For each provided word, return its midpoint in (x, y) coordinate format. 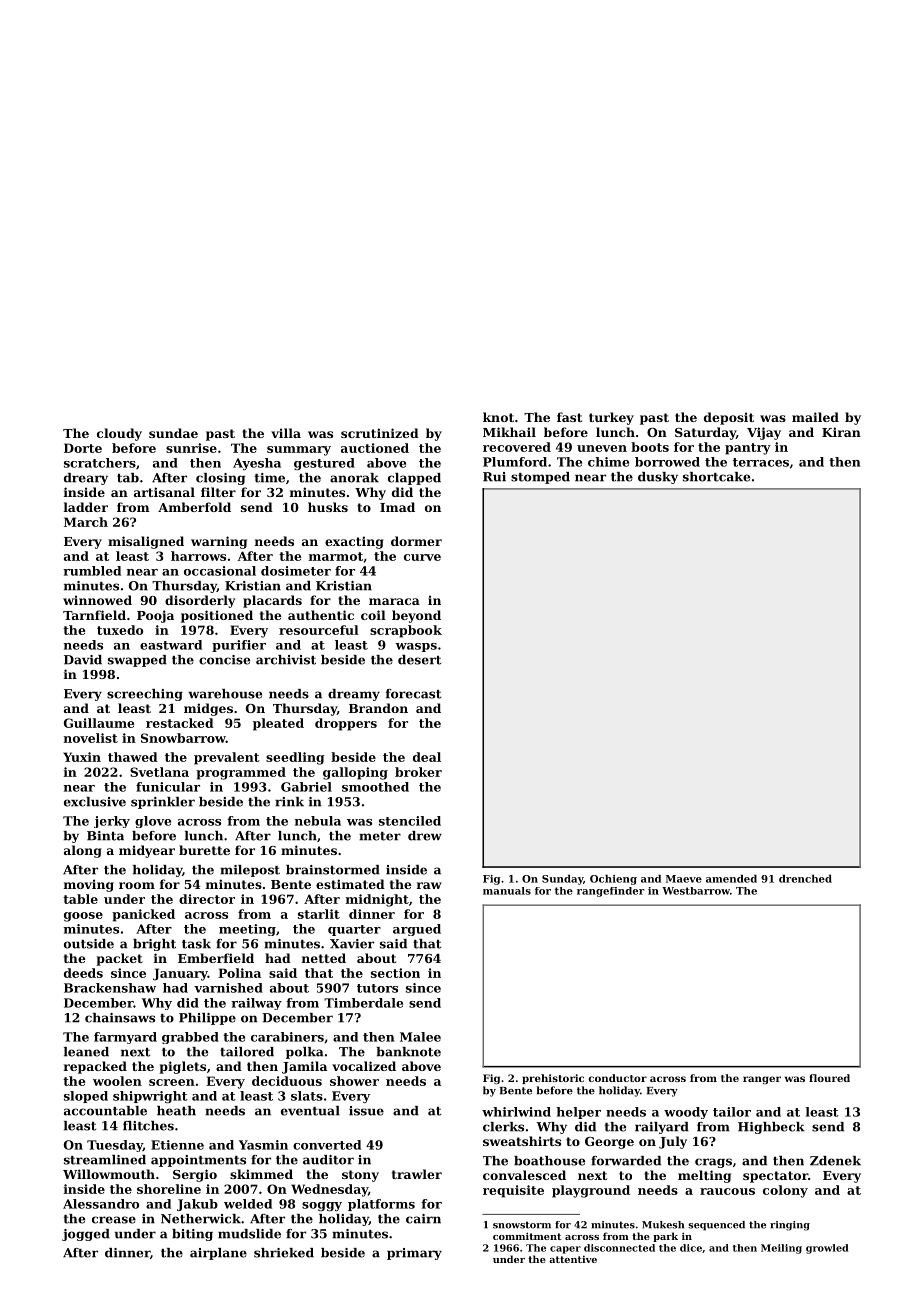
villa (286, 433)
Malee (420, 1037)
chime (608, 462)
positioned (217, 616)
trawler (417, 1174)
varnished (228, 988)
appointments (198, 1161)
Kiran (841, 432)
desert (419, 660)
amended (731, 879)
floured (829, 1078)
